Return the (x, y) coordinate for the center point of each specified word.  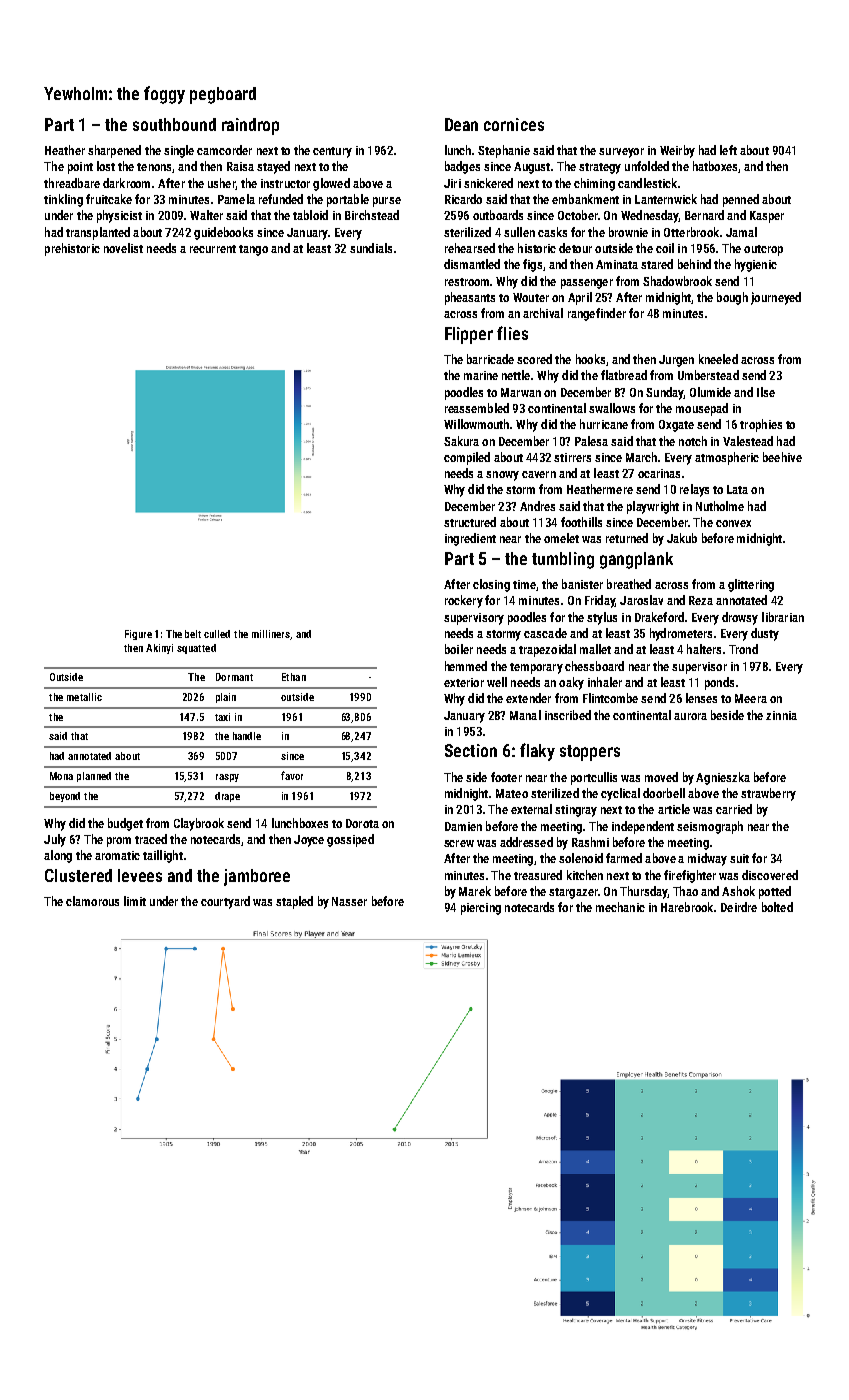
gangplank (636, 560)
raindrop (250, 126)
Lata (737, 489)
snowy (502, 476)
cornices (514, 124)
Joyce (309, 841)
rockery (464, 601)
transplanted (98, 233)
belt (193, 634)
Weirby (677, 151)
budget (125, 824)
